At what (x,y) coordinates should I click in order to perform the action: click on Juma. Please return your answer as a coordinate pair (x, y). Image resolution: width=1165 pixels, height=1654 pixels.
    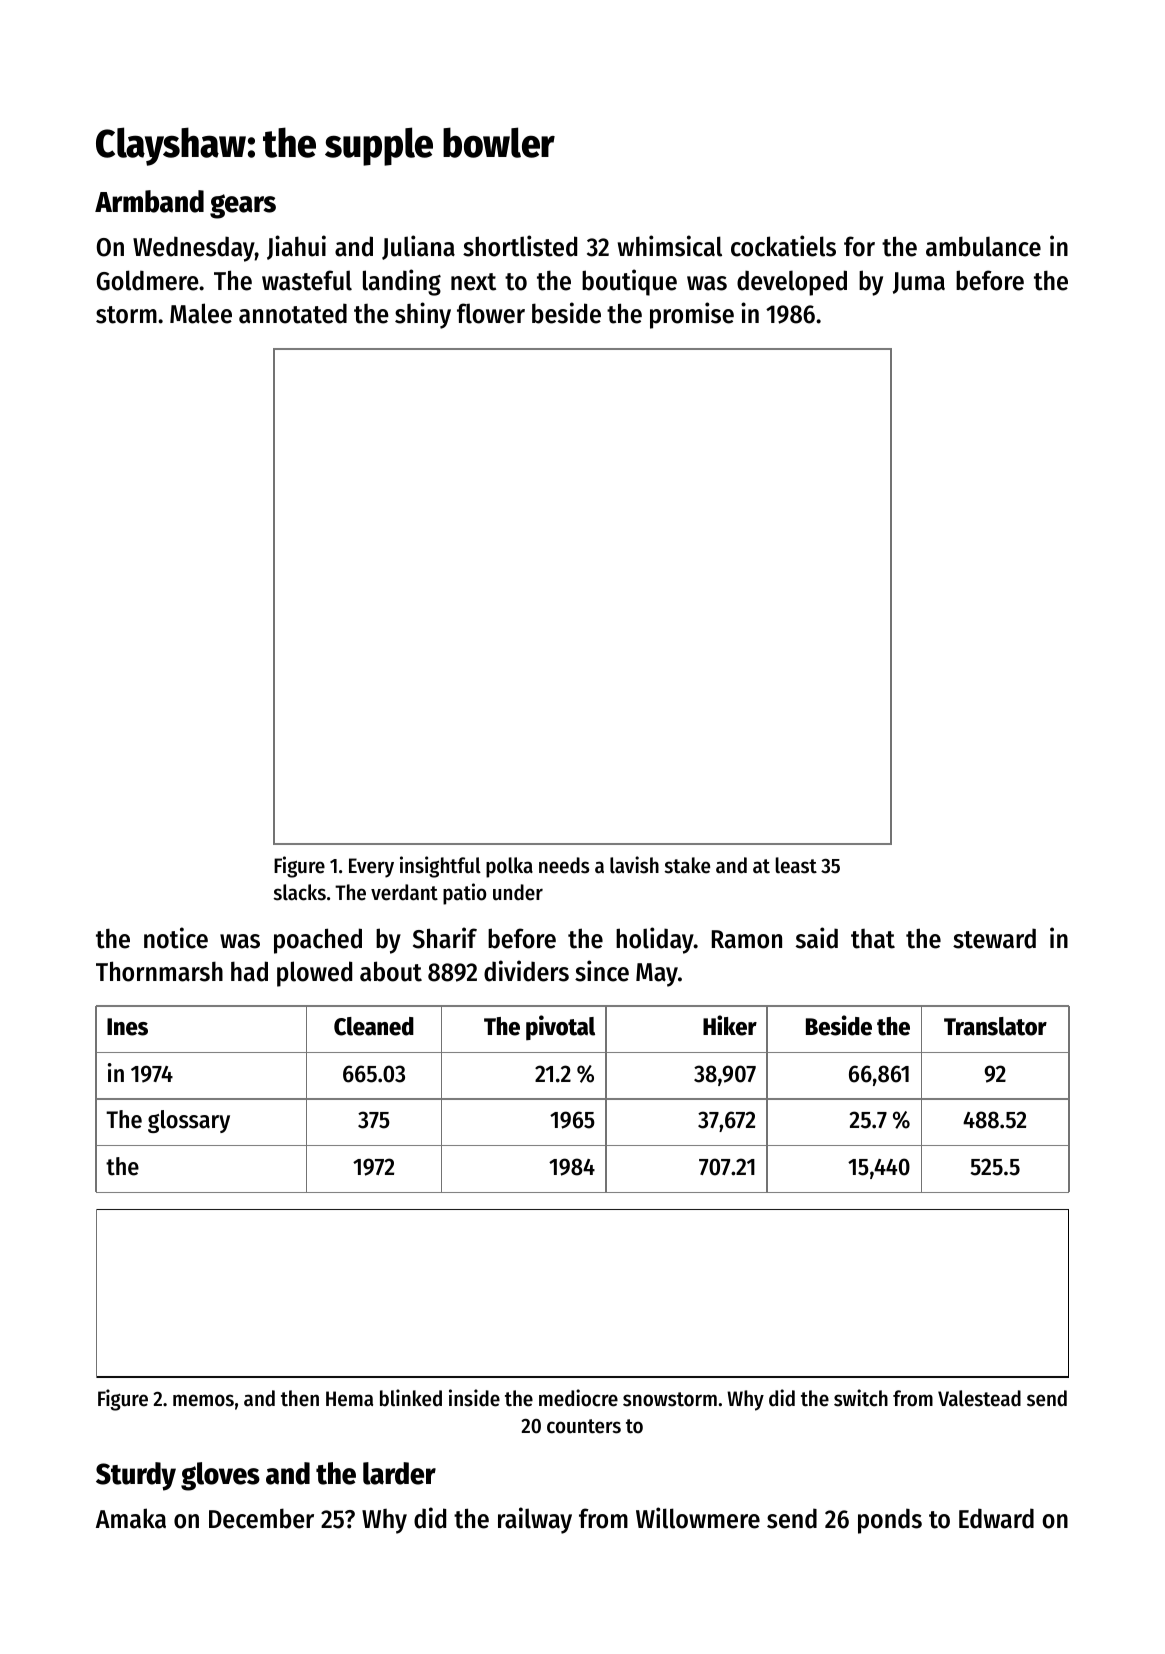
    Looking at the image, I should click on (919, 283).
